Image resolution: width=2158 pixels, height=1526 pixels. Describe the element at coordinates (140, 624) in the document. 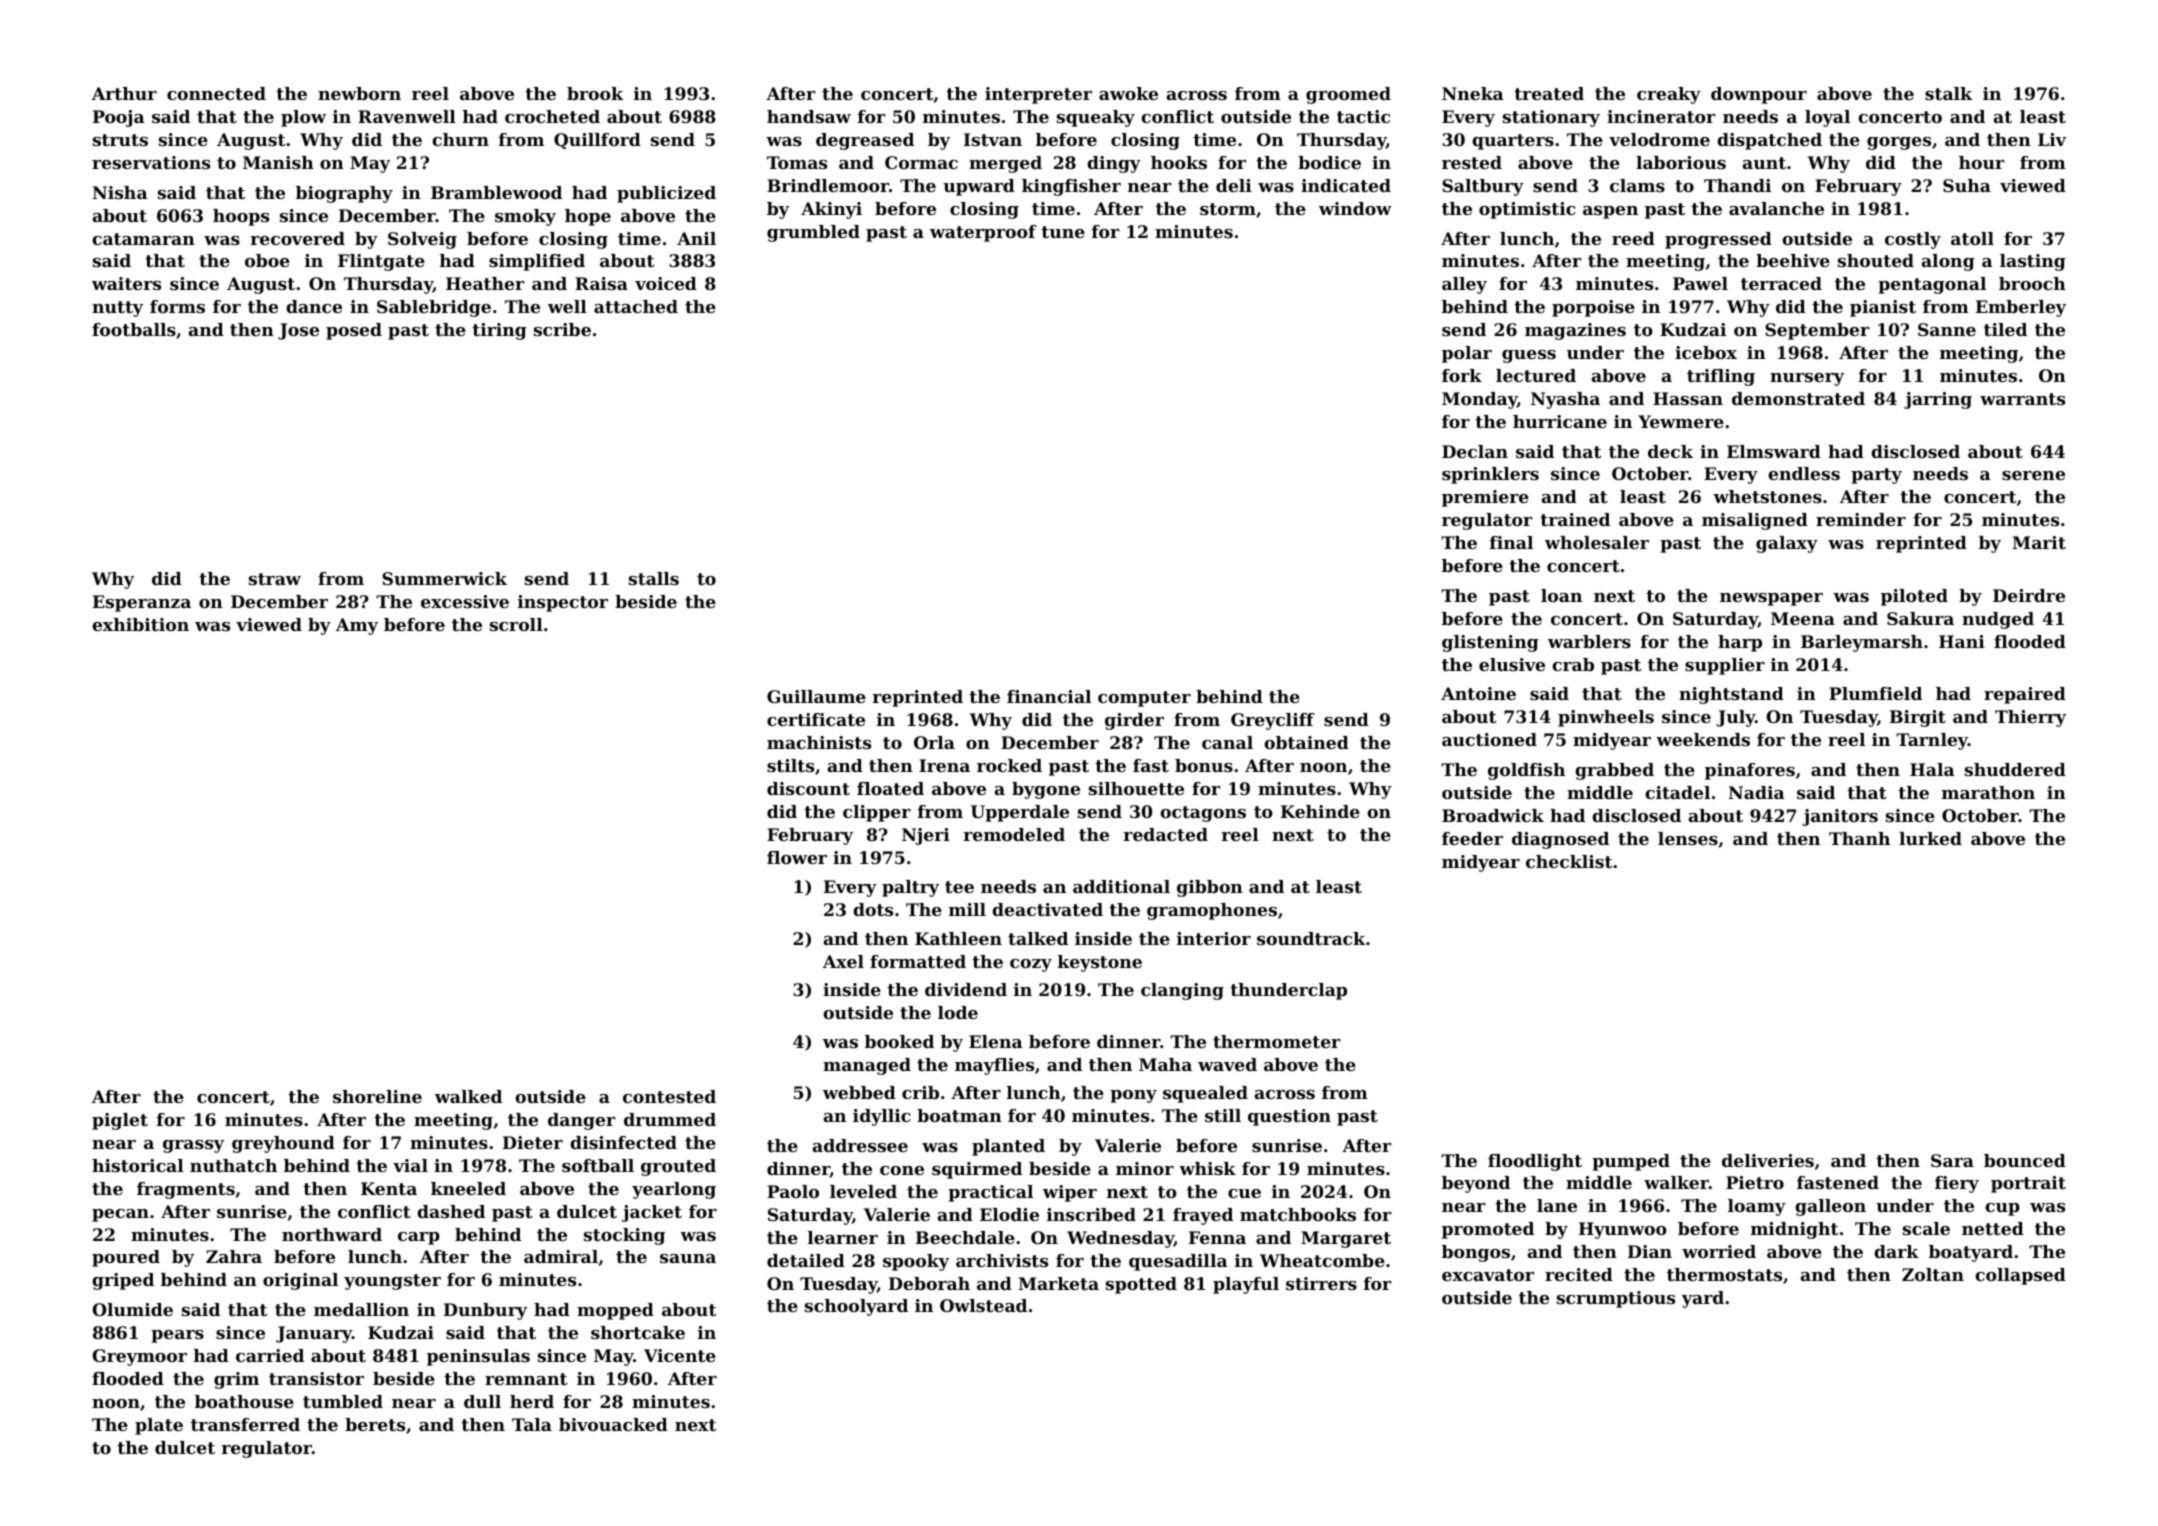

I see `exhibition` at that location.
